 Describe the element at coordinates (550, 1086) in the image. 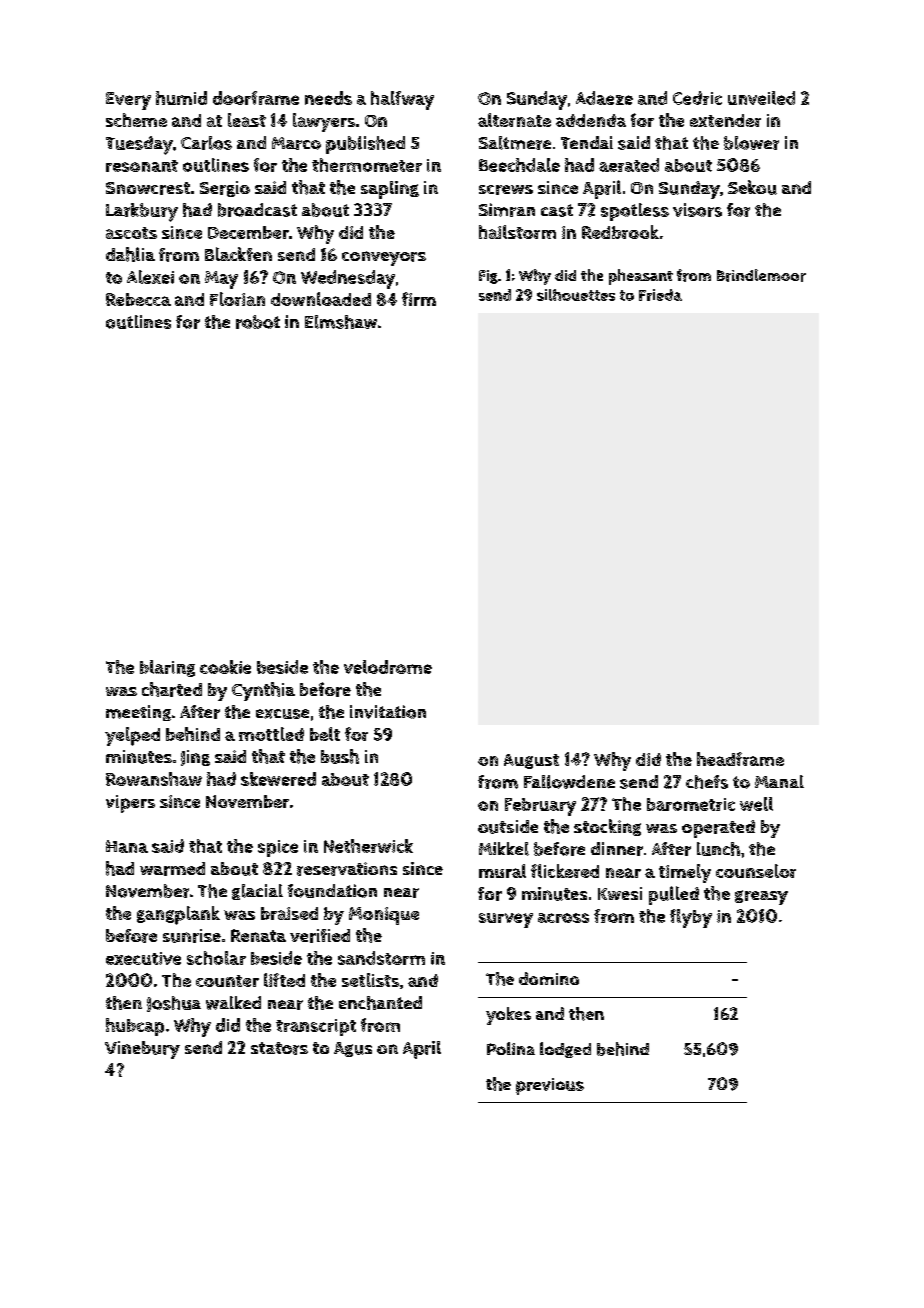

I see `previous` at that location.
